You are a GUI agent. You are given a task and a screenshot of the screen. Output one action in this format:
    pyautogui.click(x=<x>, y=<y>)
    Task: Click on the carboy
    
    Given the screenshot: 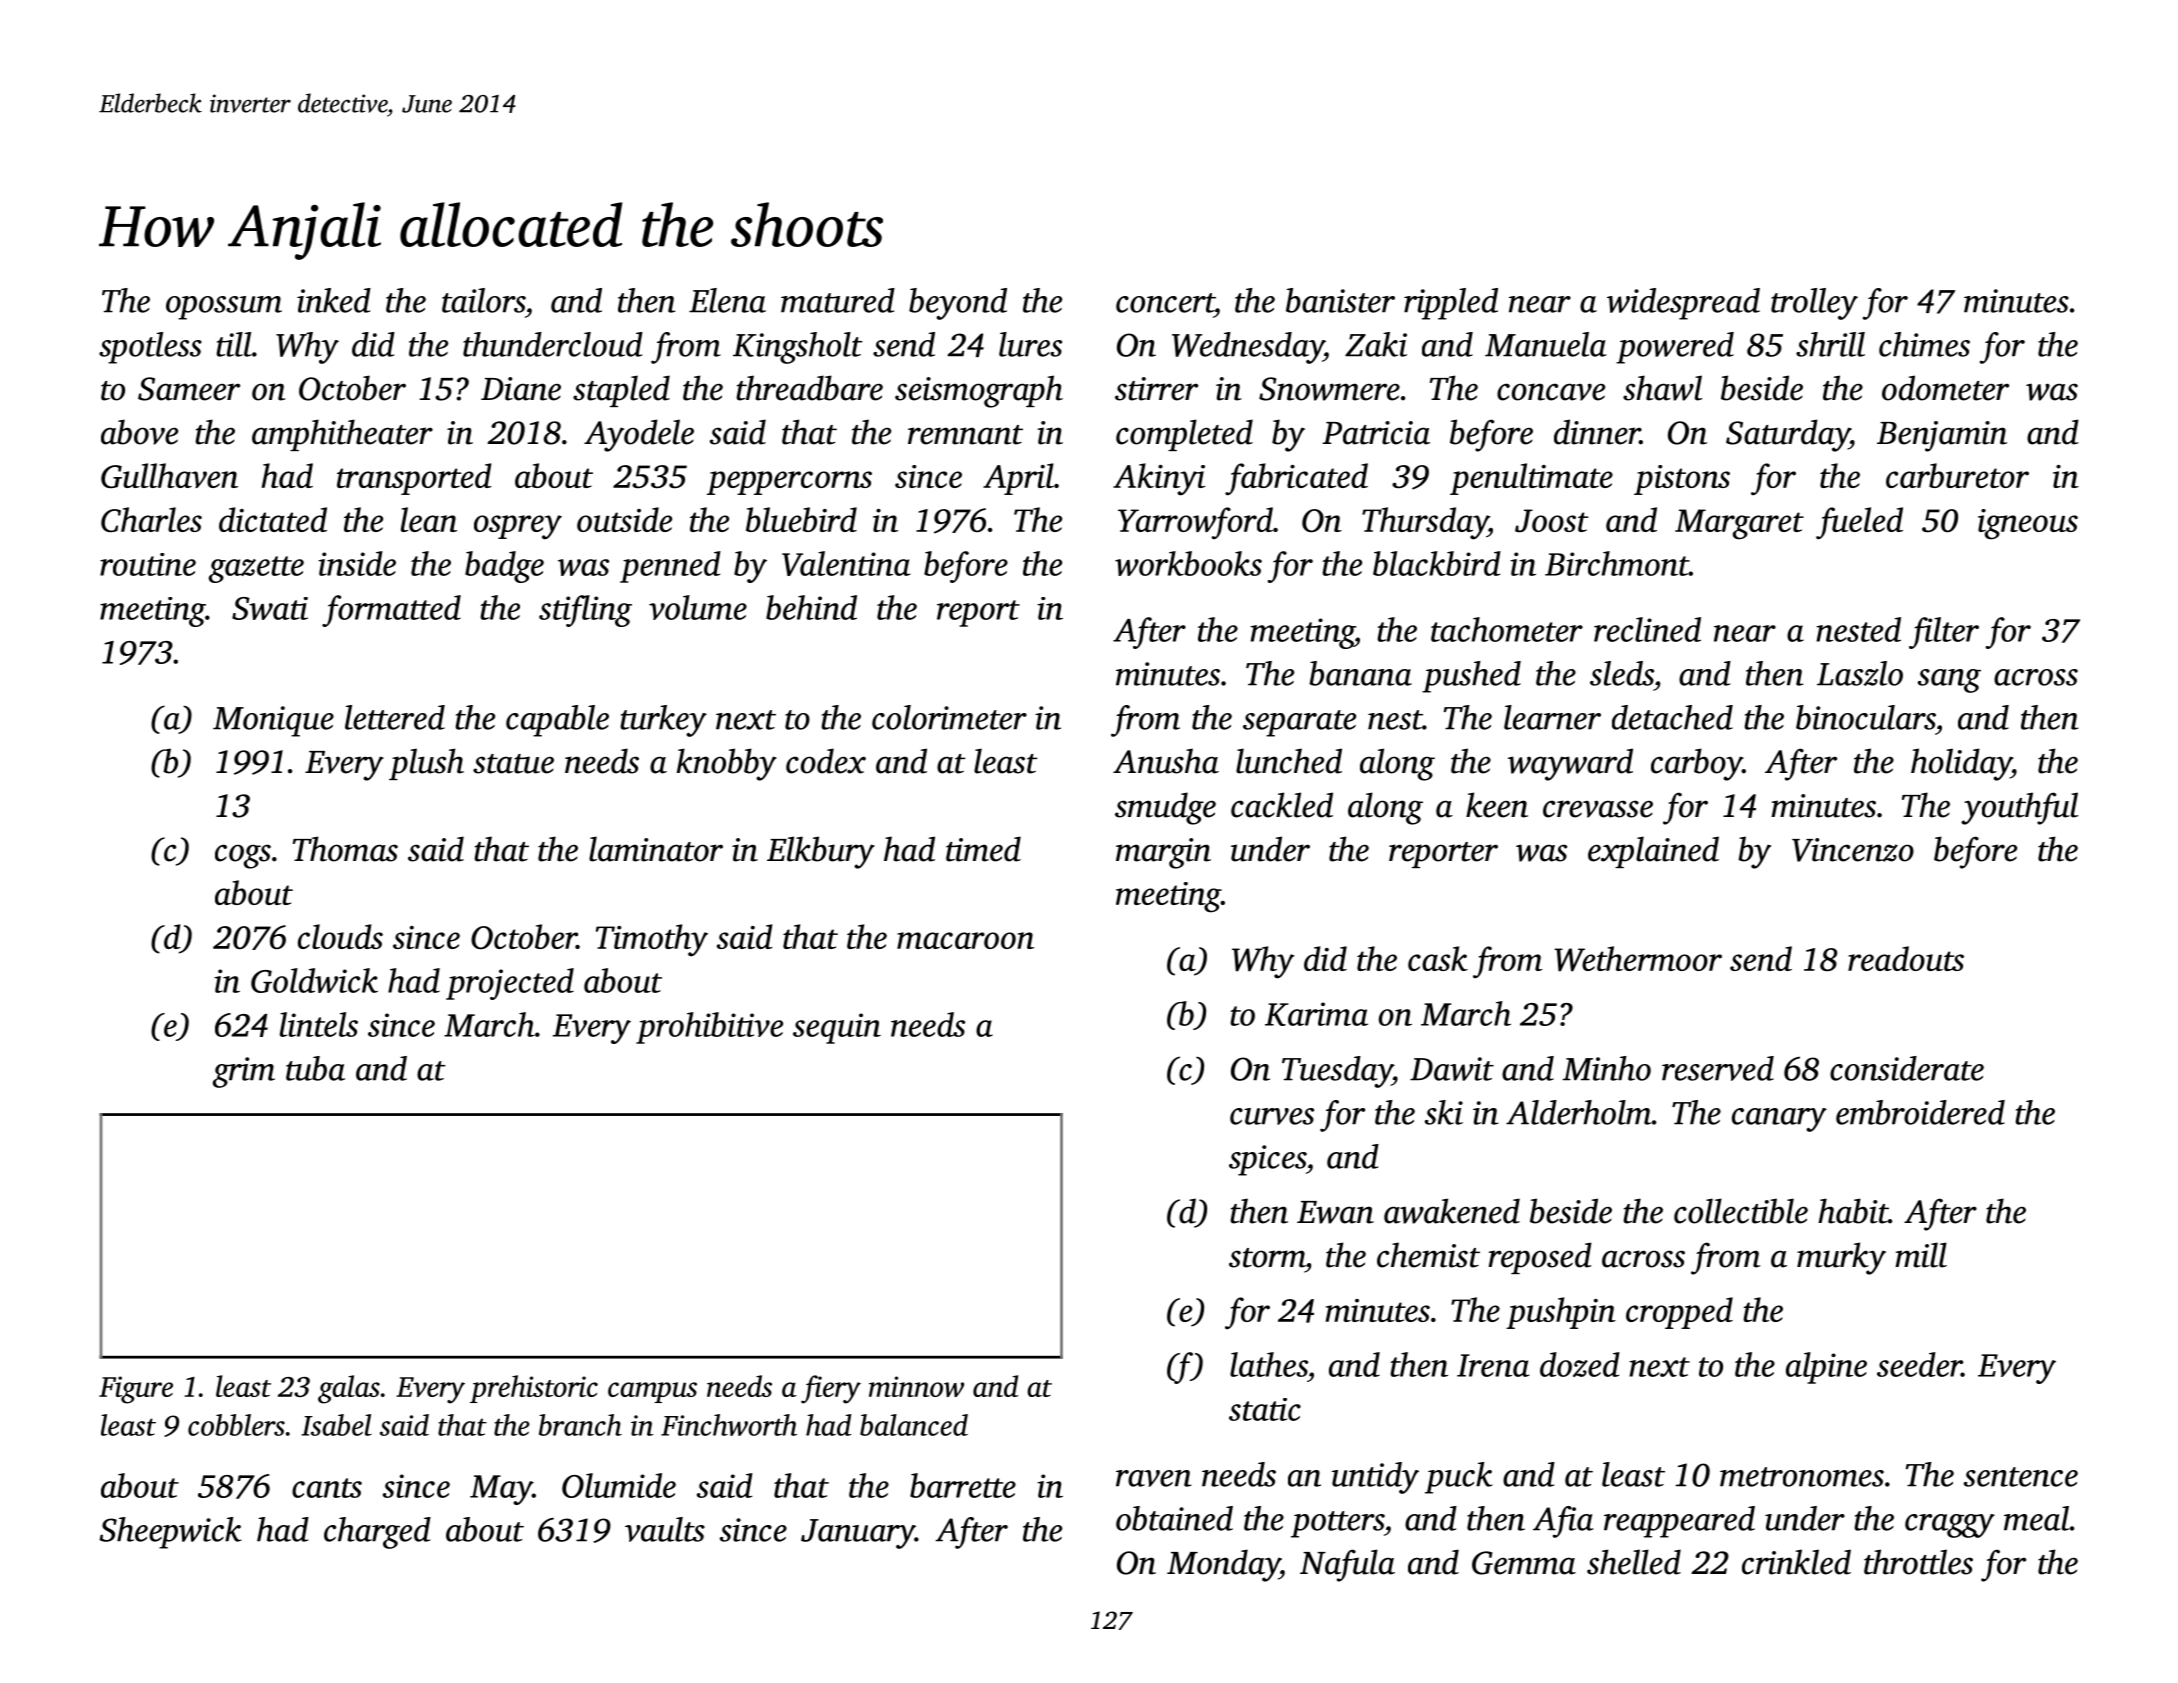 What is the action you would take?
    pyautogui.click(x=1697, y=764)
